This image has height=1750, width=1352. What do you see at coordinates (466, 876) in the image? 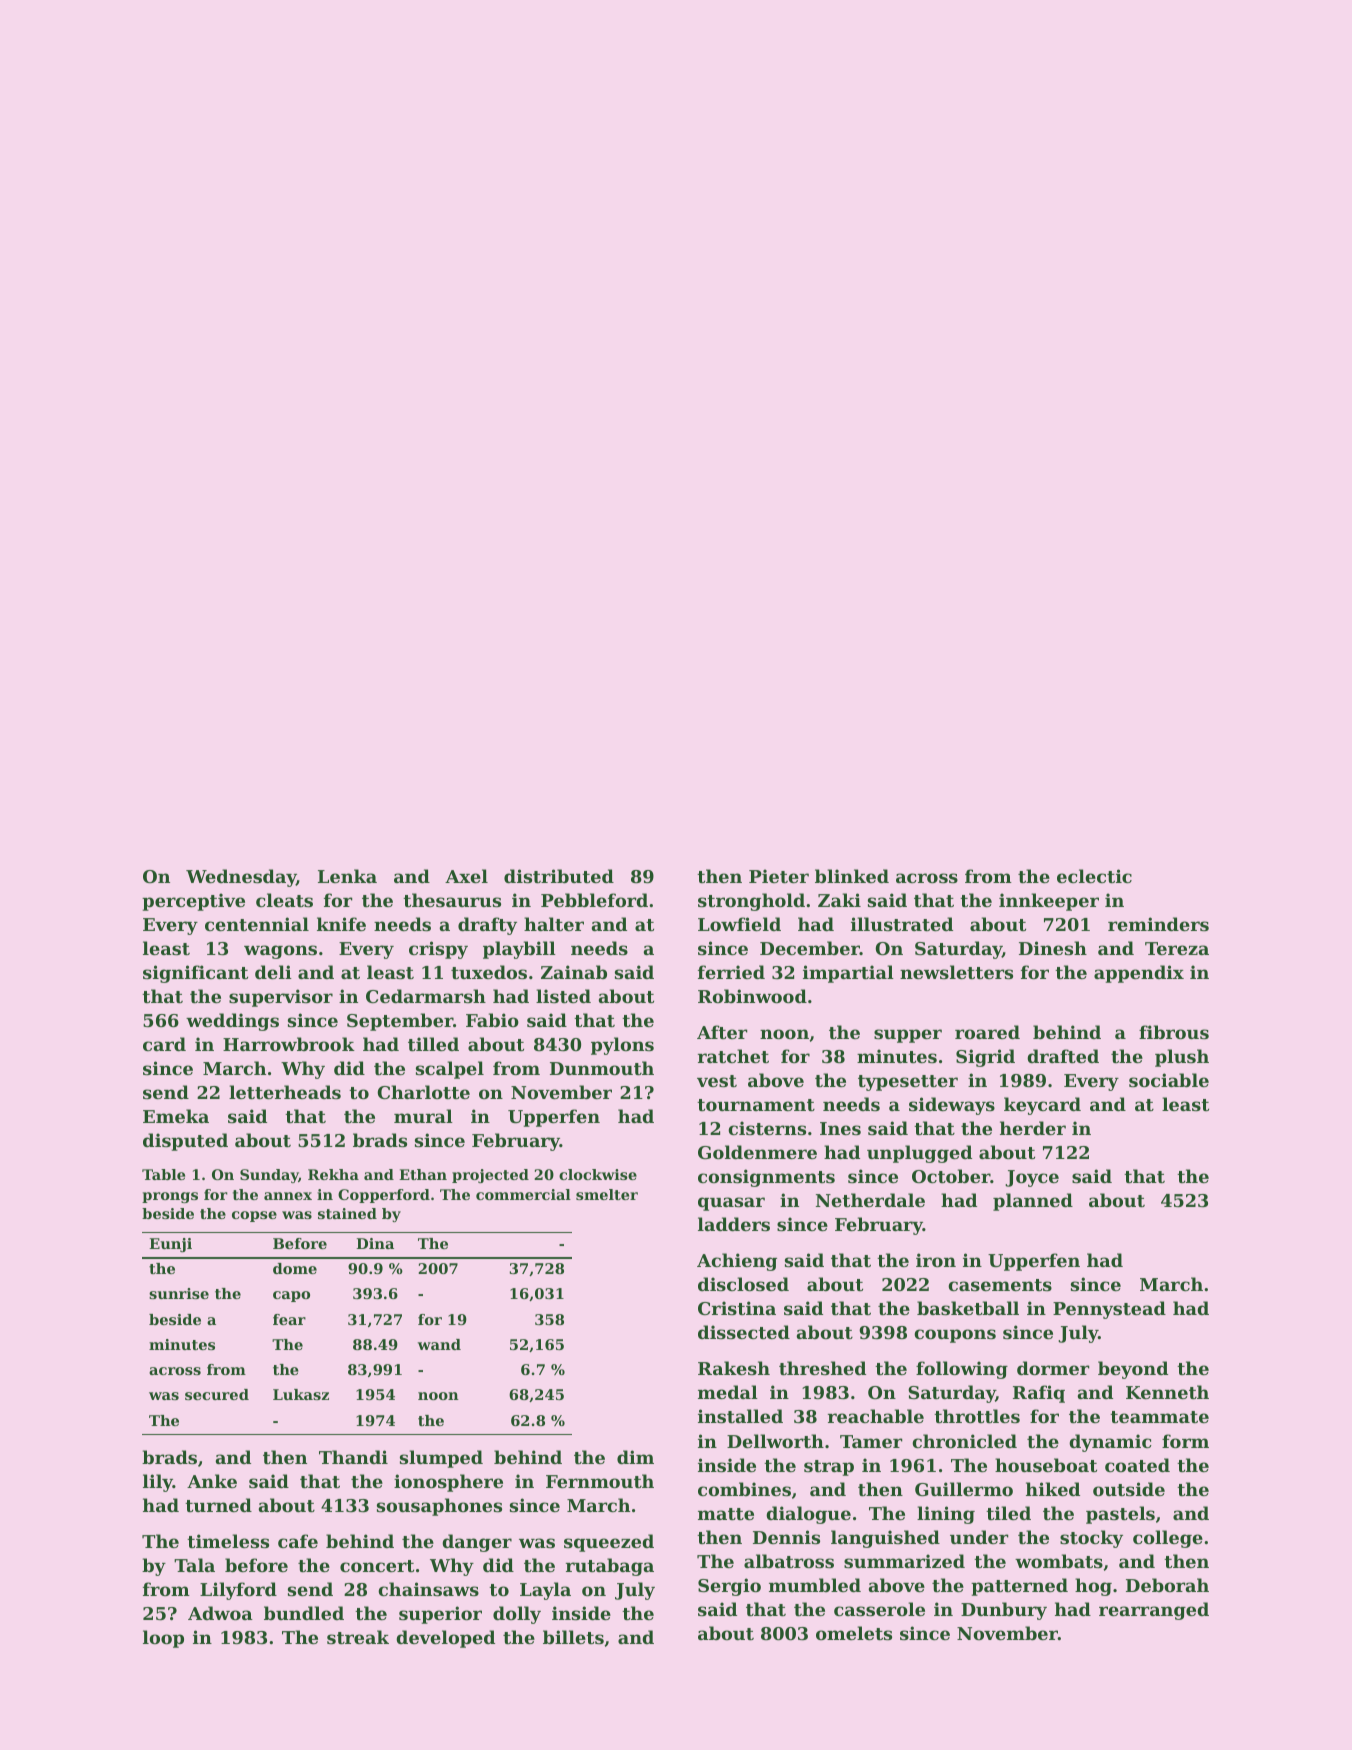
I see `Axel` at bounding box center [466, 876].
